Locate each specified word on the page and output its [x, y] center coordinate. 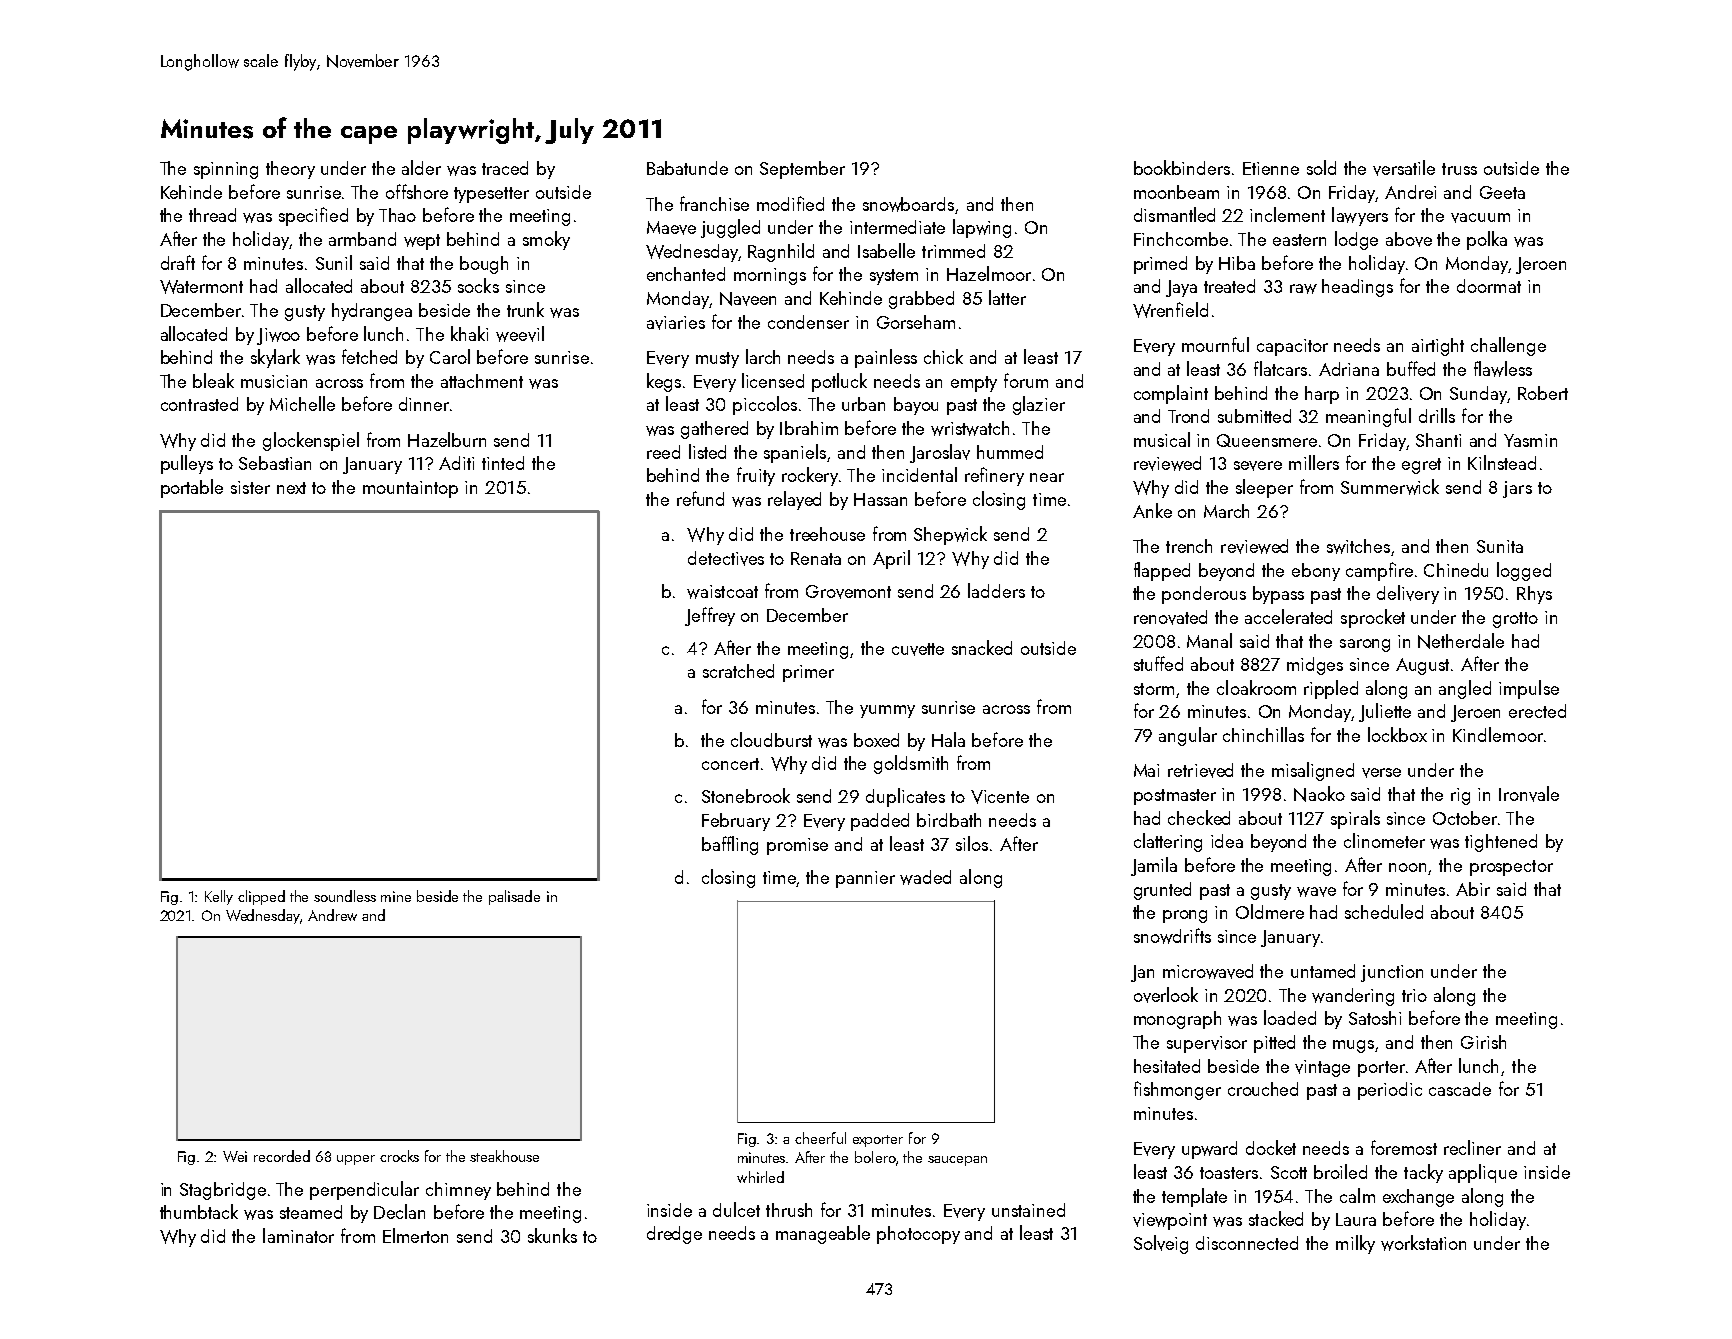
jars [1517, 489]
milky [1355, 1244]
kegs [664, 382]
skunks [552, 1235]
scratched [738, 671]
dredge [674, 1235]
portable [192, 488]
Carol [450, 356]
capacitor [1292, 347]
